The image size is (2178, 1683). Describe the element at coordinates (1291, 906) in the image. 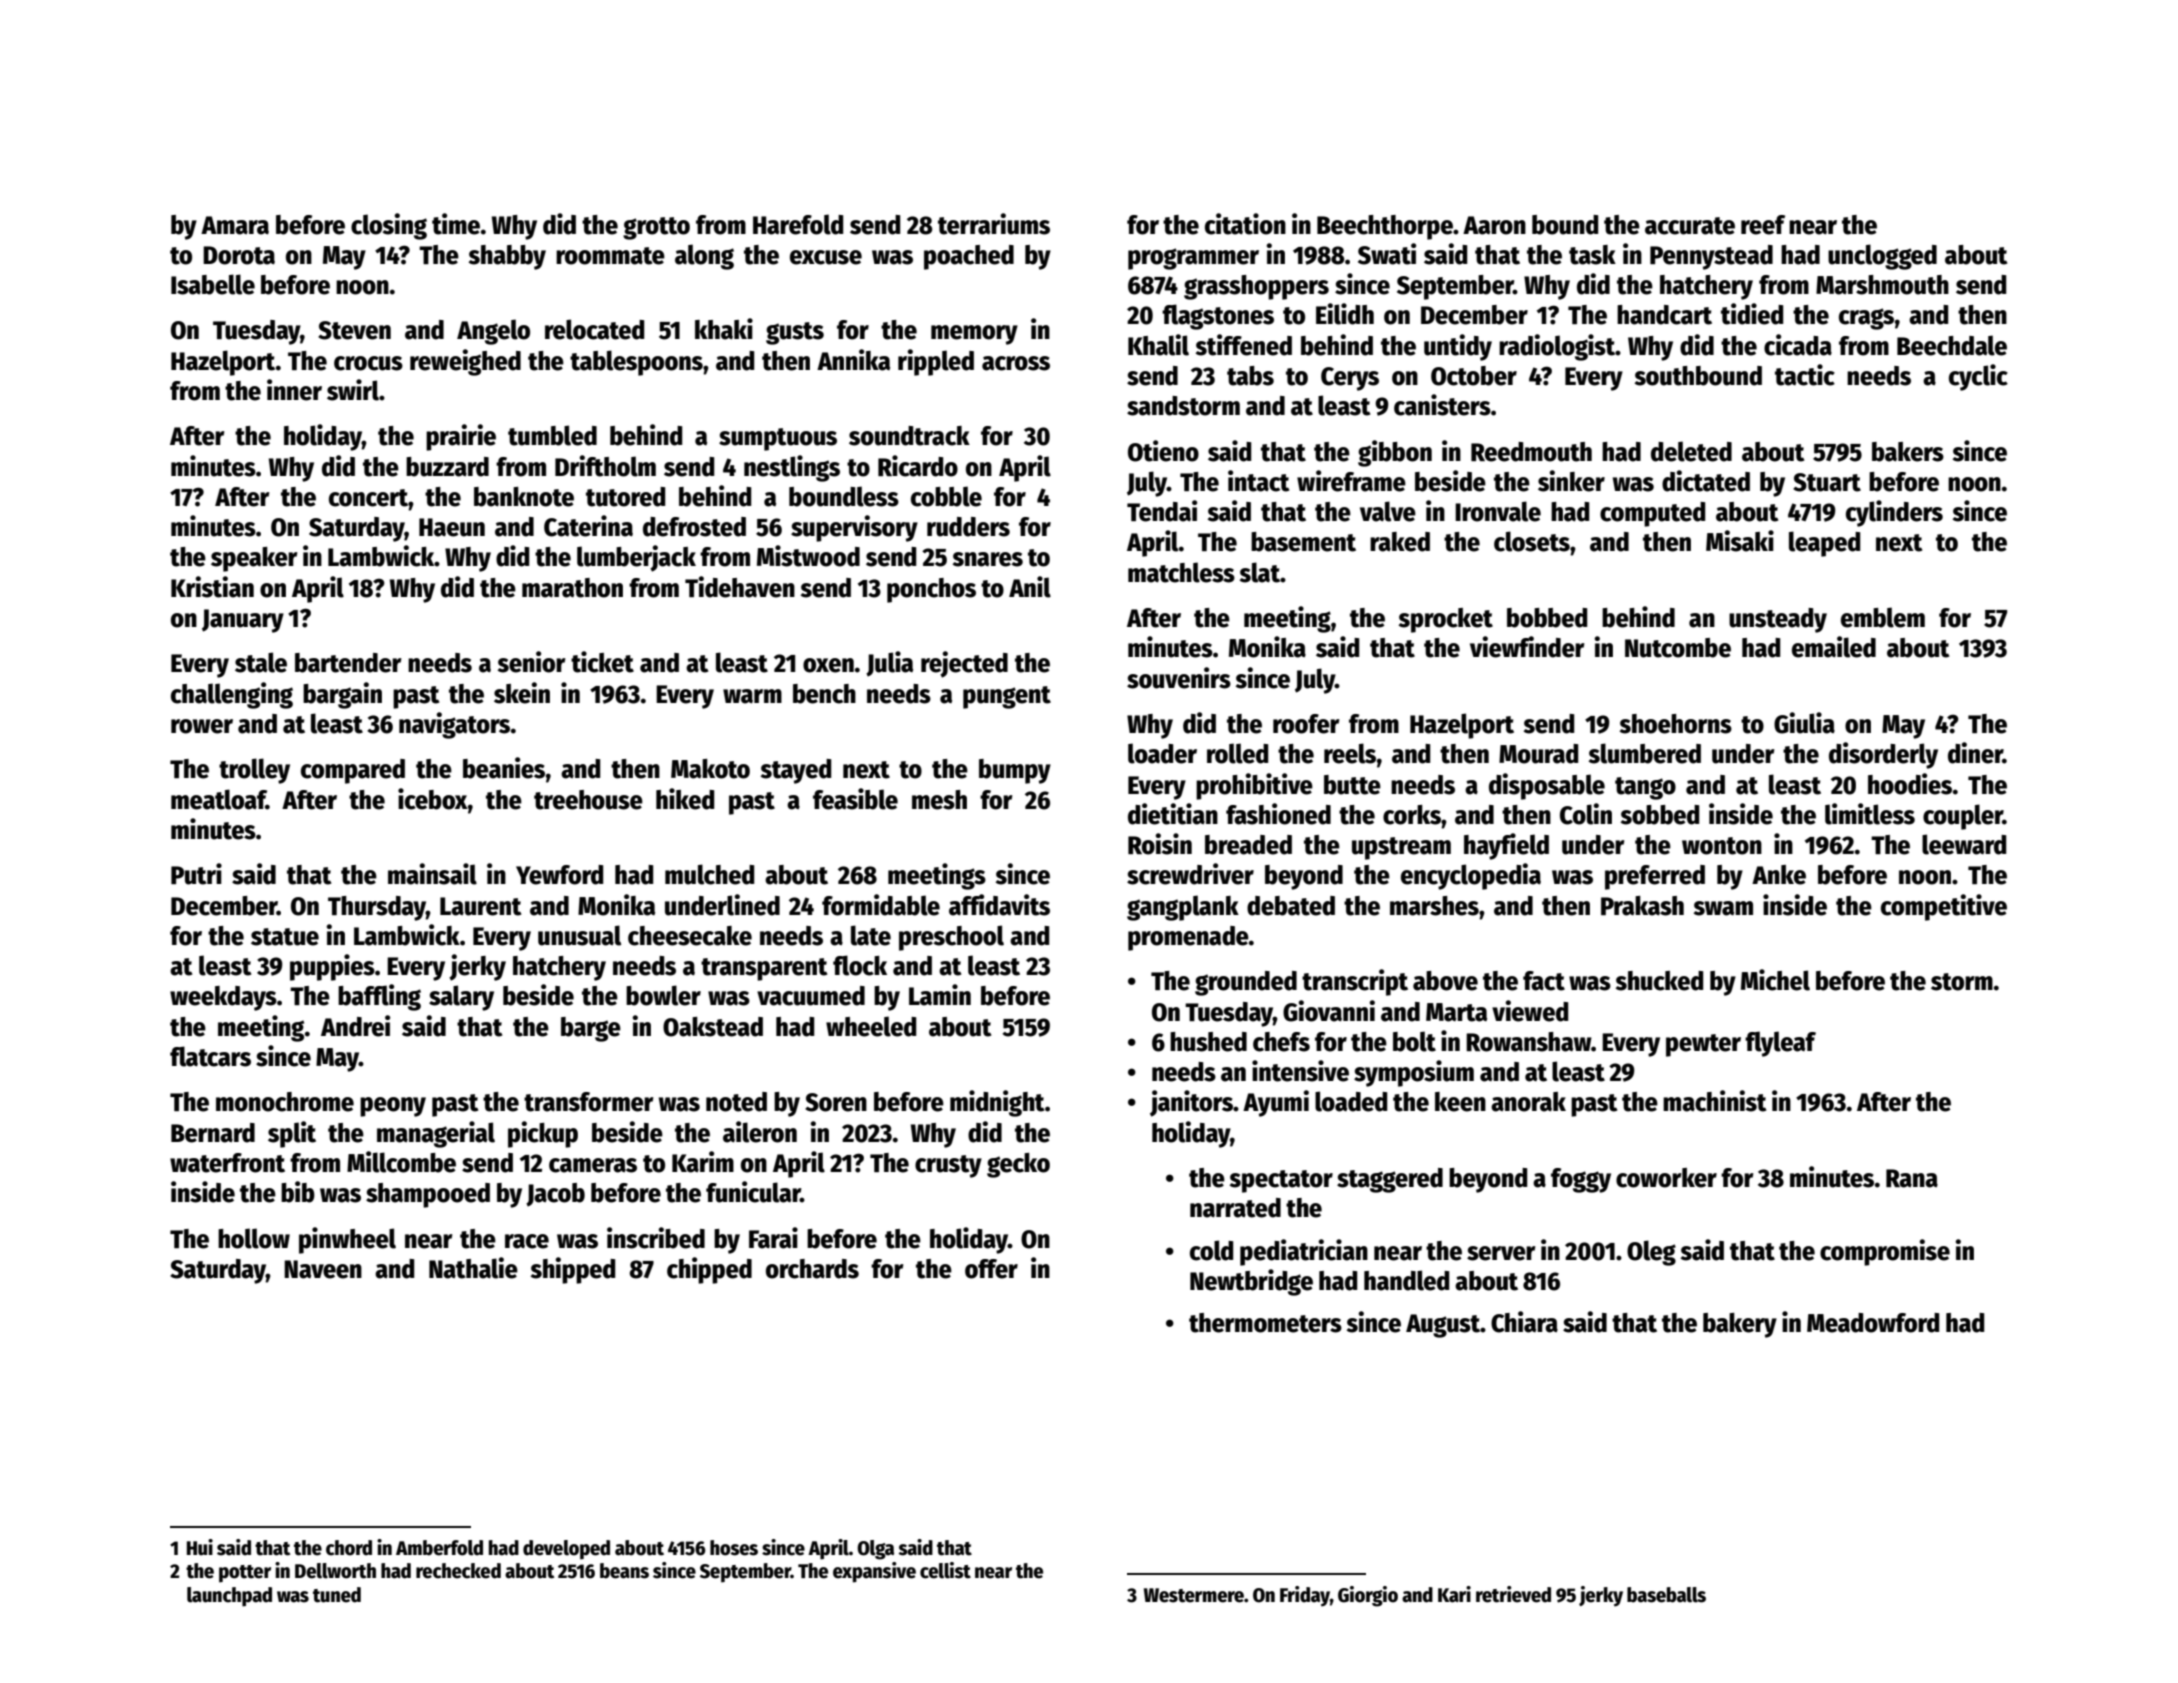

I see `debated` at that location.
